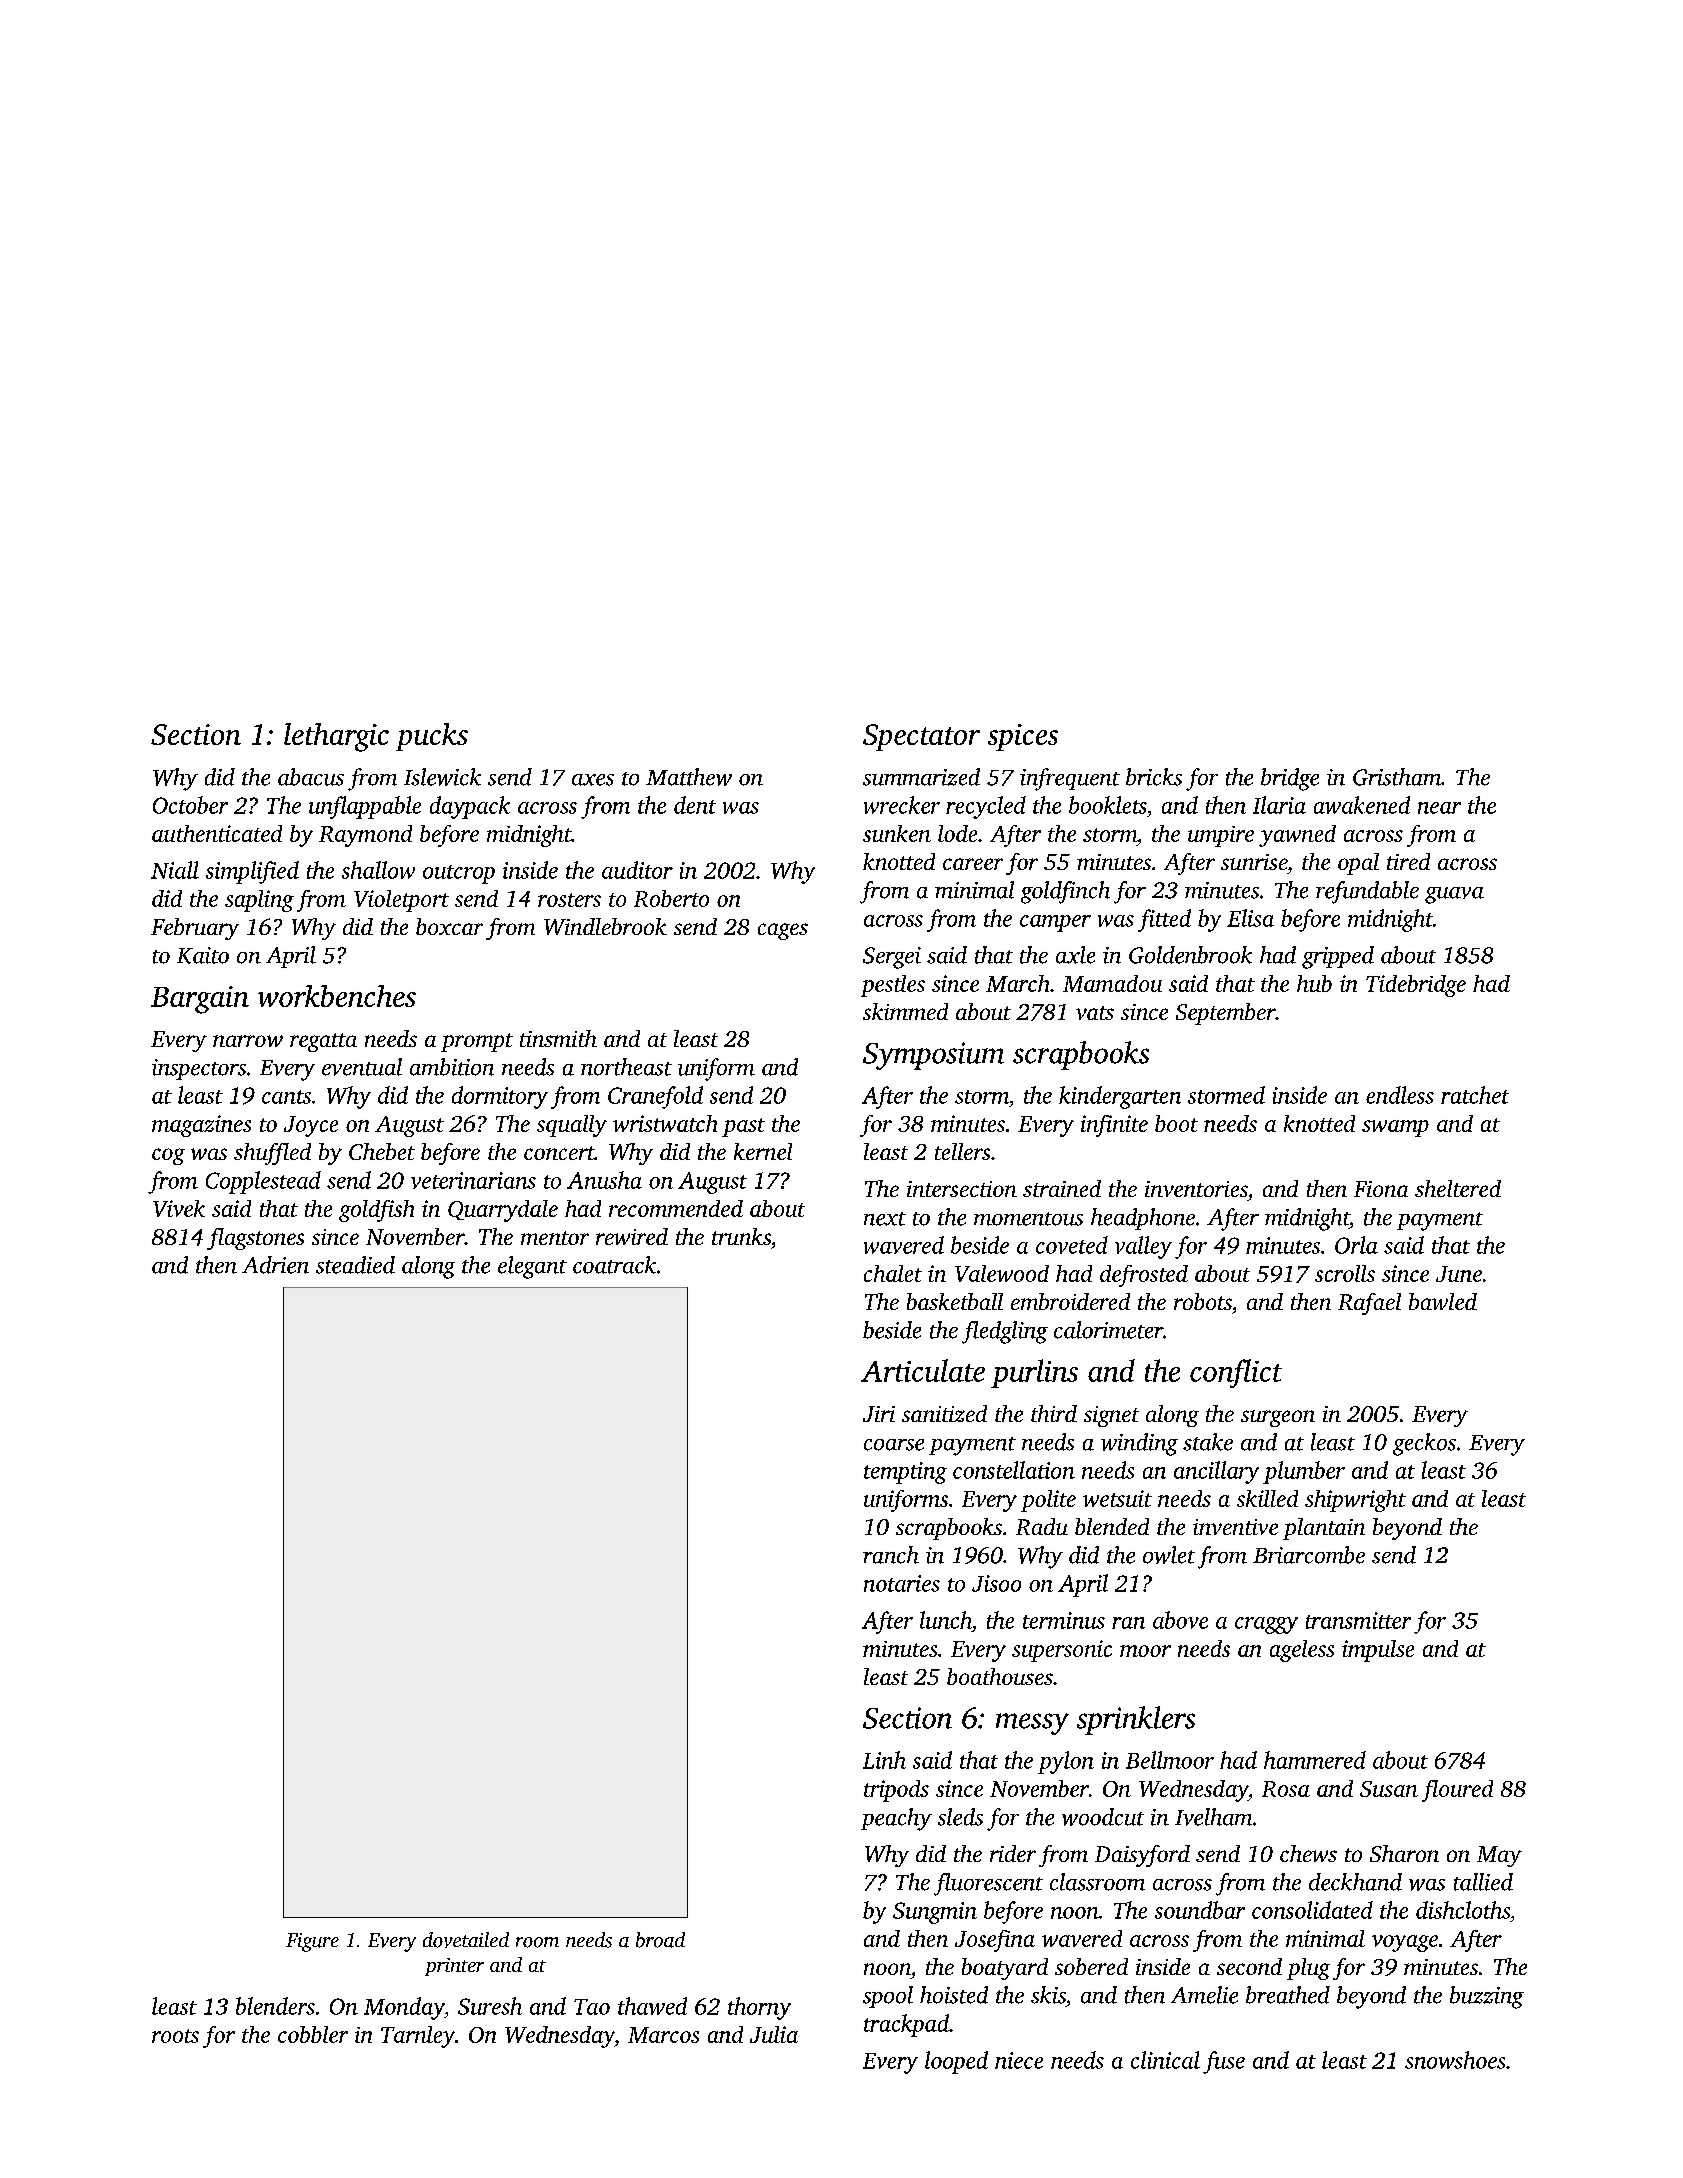  What do you see at coordinates (741, 1236) in the page?
I see `trunks` at bounding box center [741, 1236].
